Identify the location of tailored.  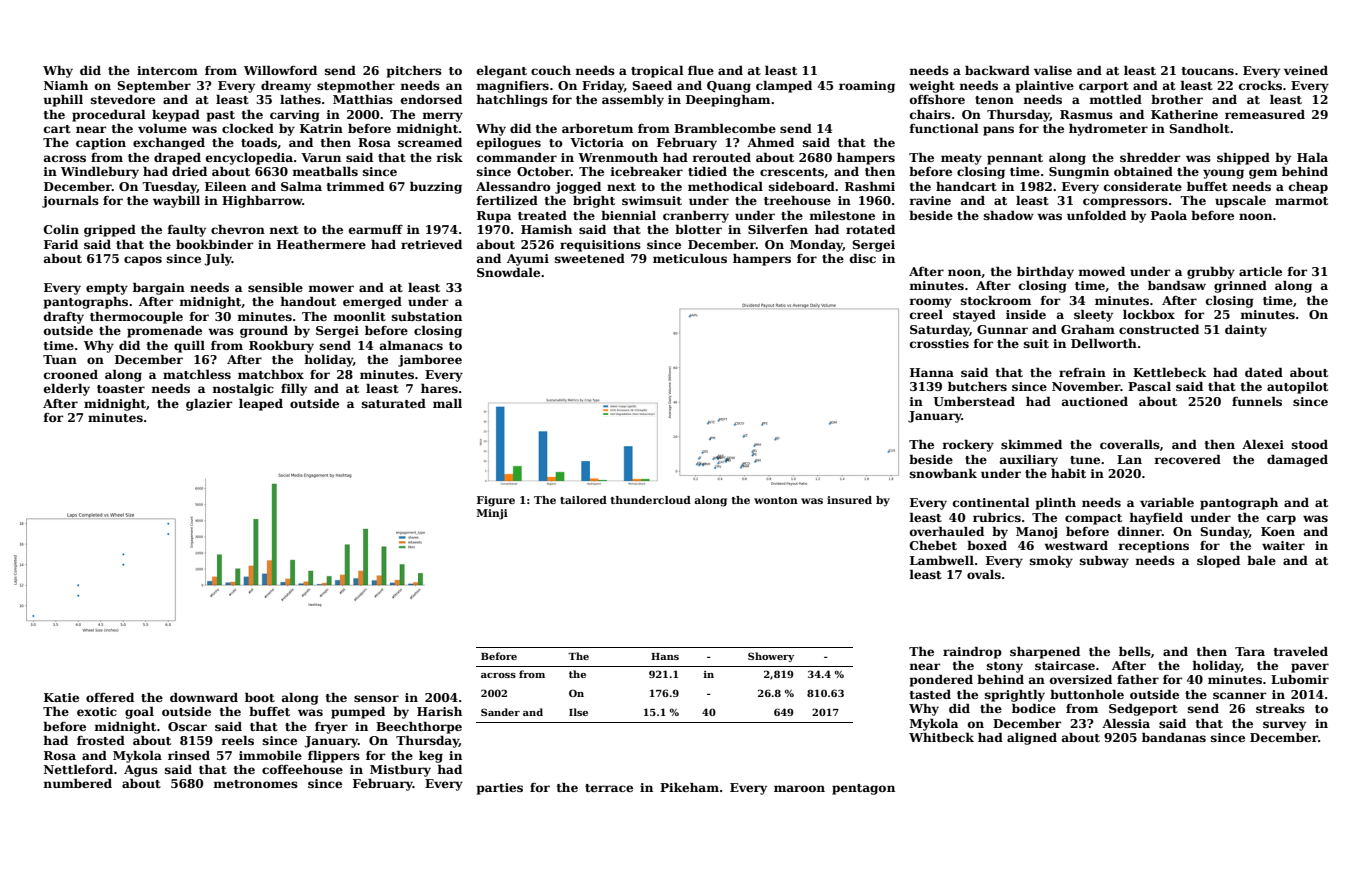
(583, 500).
